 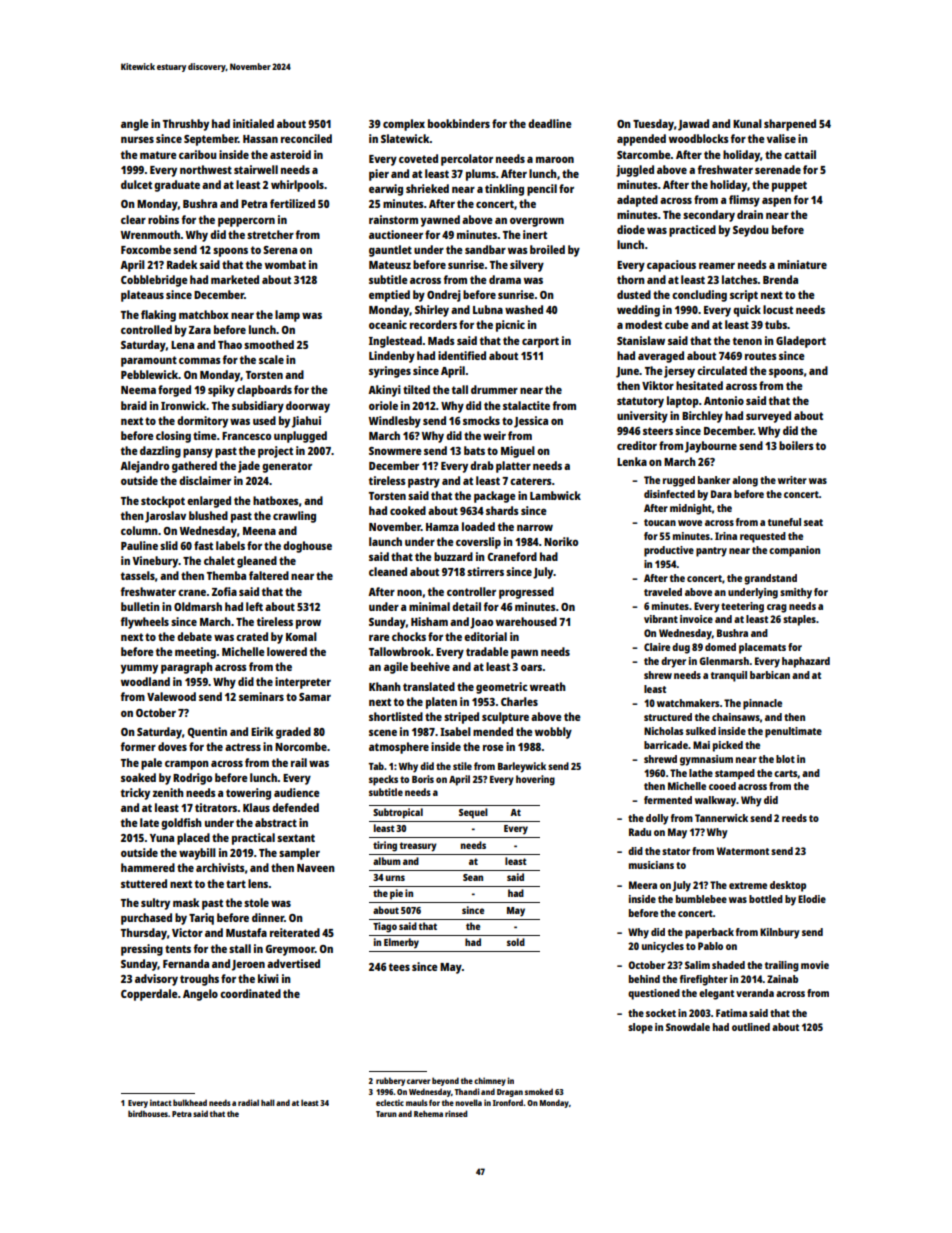 I want to click on reamer, so click(x=717, y=265).
